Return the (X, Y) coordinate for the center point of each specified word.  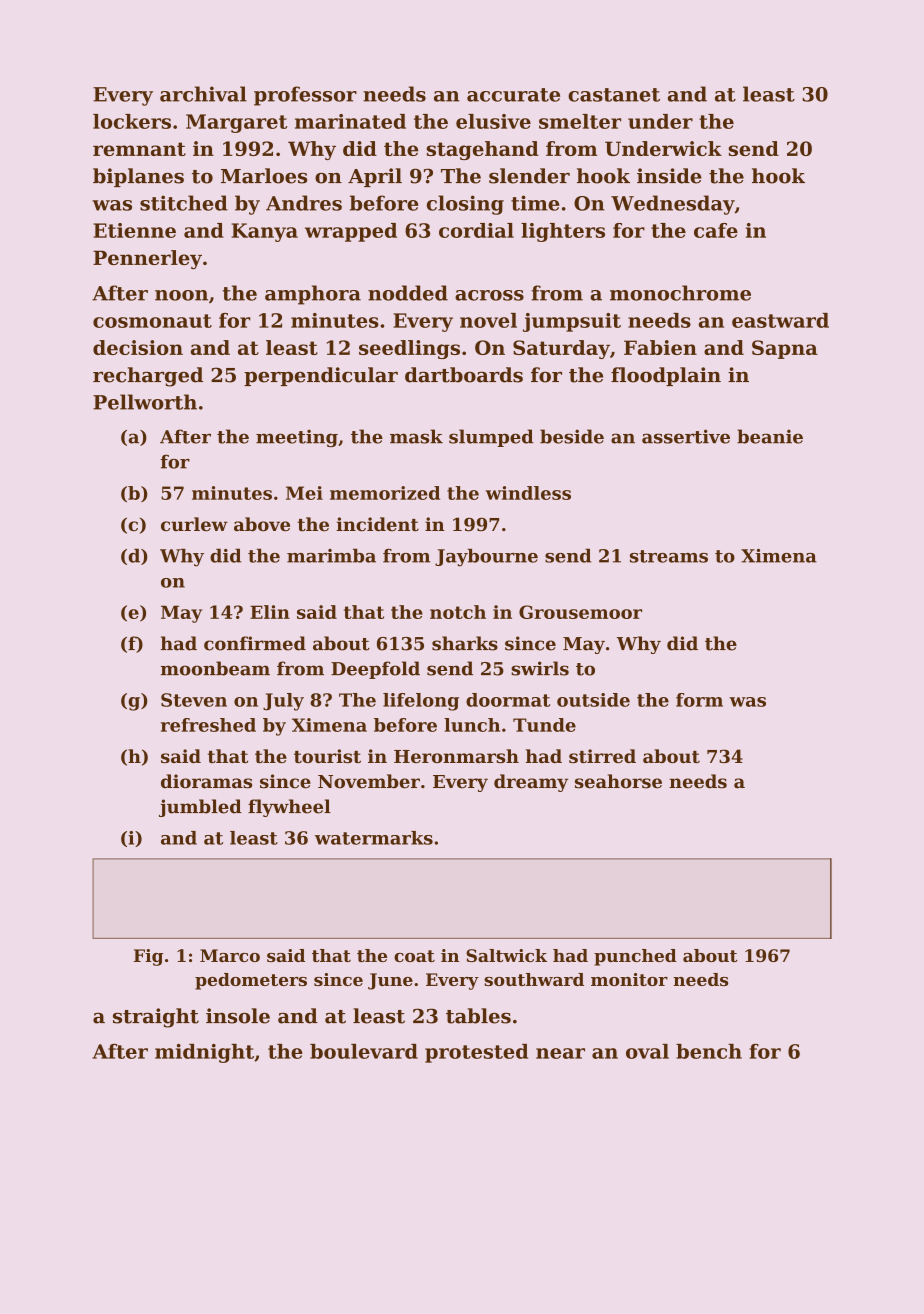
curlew (194, 524)
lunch (472, 725)
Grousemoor (580, 612)
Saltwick (506, 955)
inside (669, 176)
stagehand (483, 150)
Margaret (236, 123)
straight (156, 1018)
